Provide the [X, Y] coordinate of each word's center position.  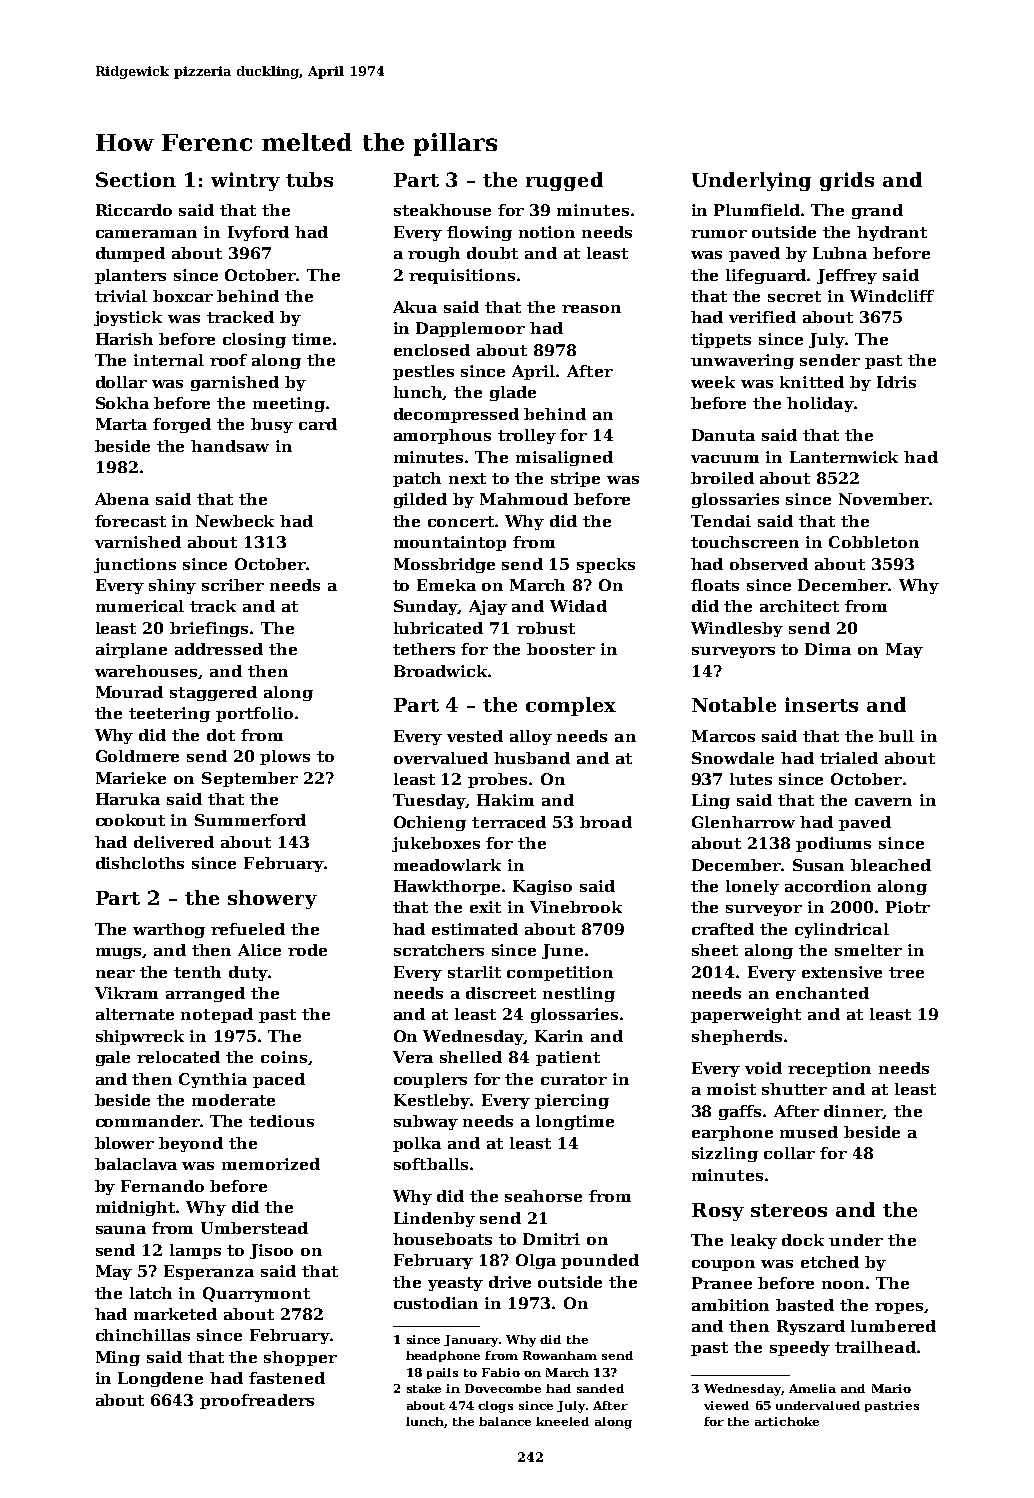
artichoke [787, 1421]
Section [136, 179]
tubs [309, 179]
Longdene [160, 1379]
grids [847, 181]
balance [505, 1421]
